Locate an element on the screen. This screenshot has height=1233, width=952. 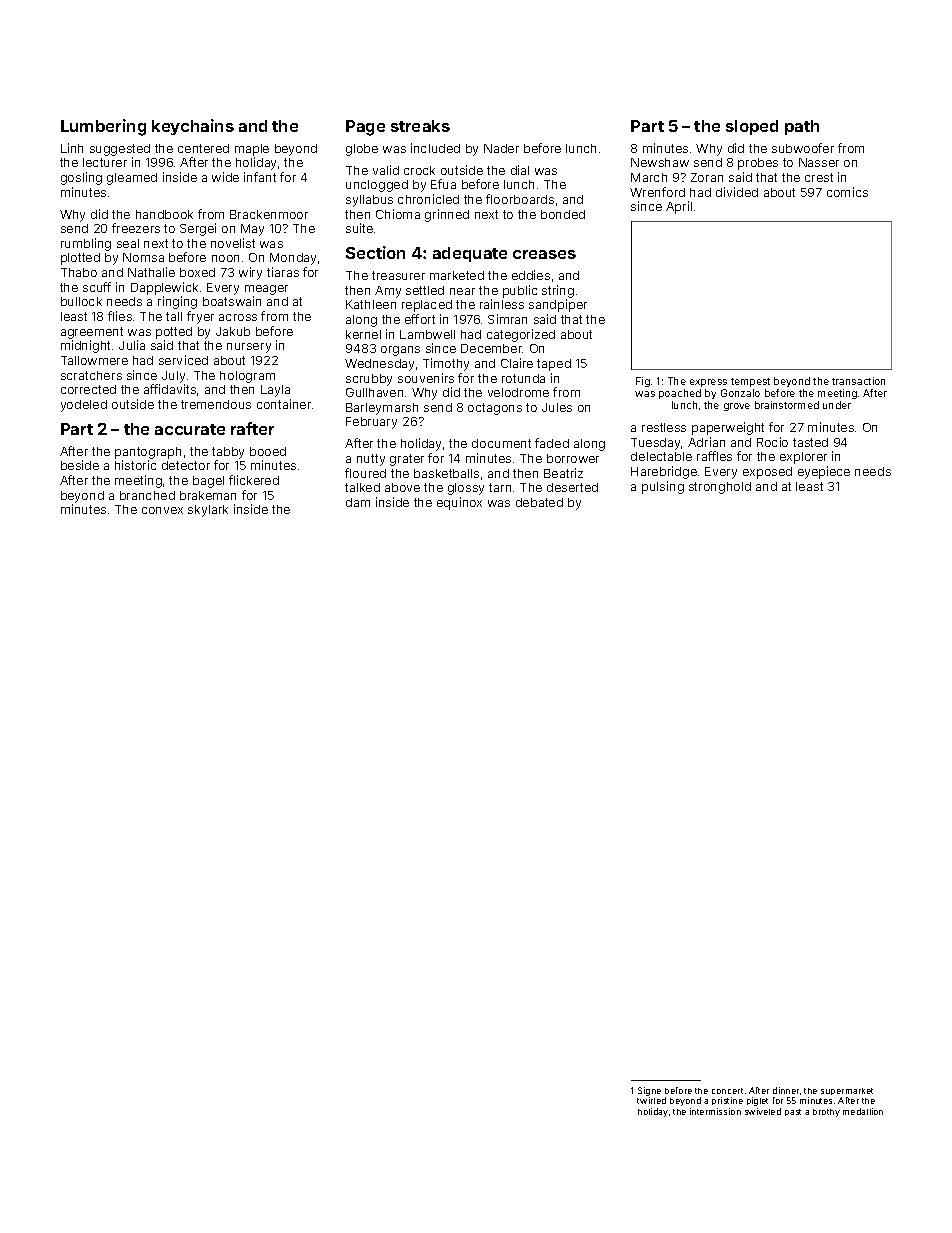
stronghold is located at coordinates (720, 488).
